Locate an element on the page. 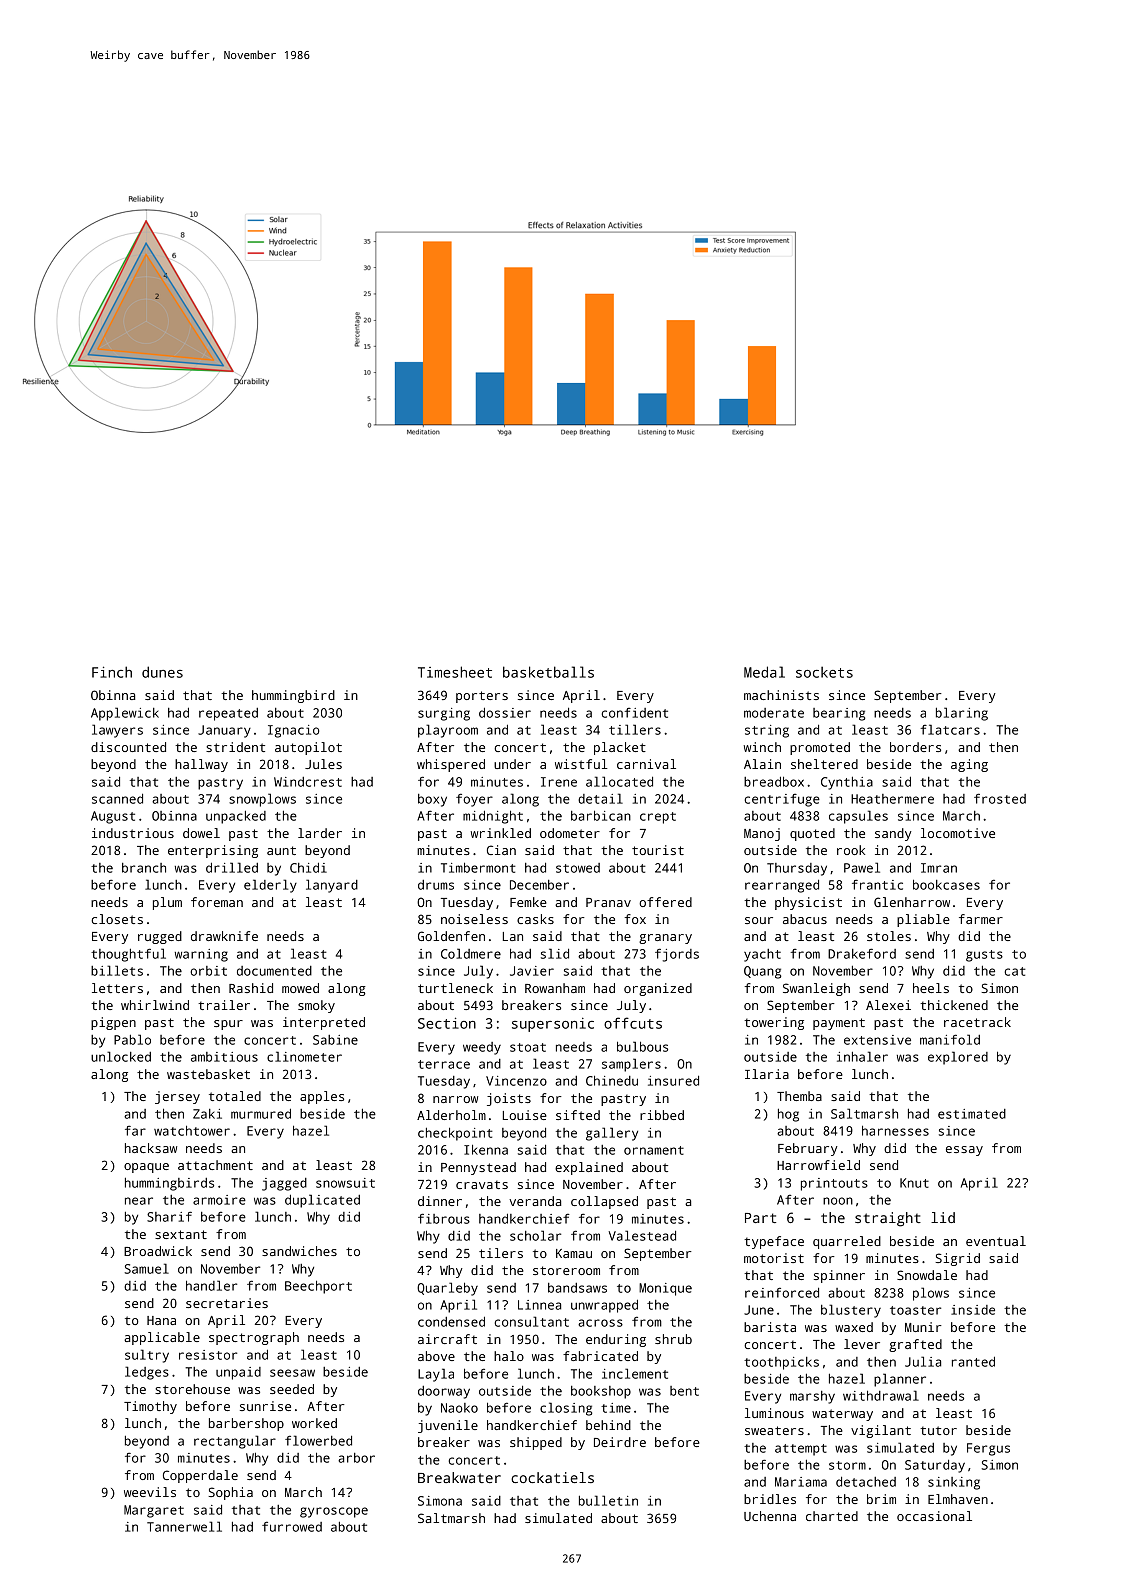  eventual is located at coordinates (996, 1241).
